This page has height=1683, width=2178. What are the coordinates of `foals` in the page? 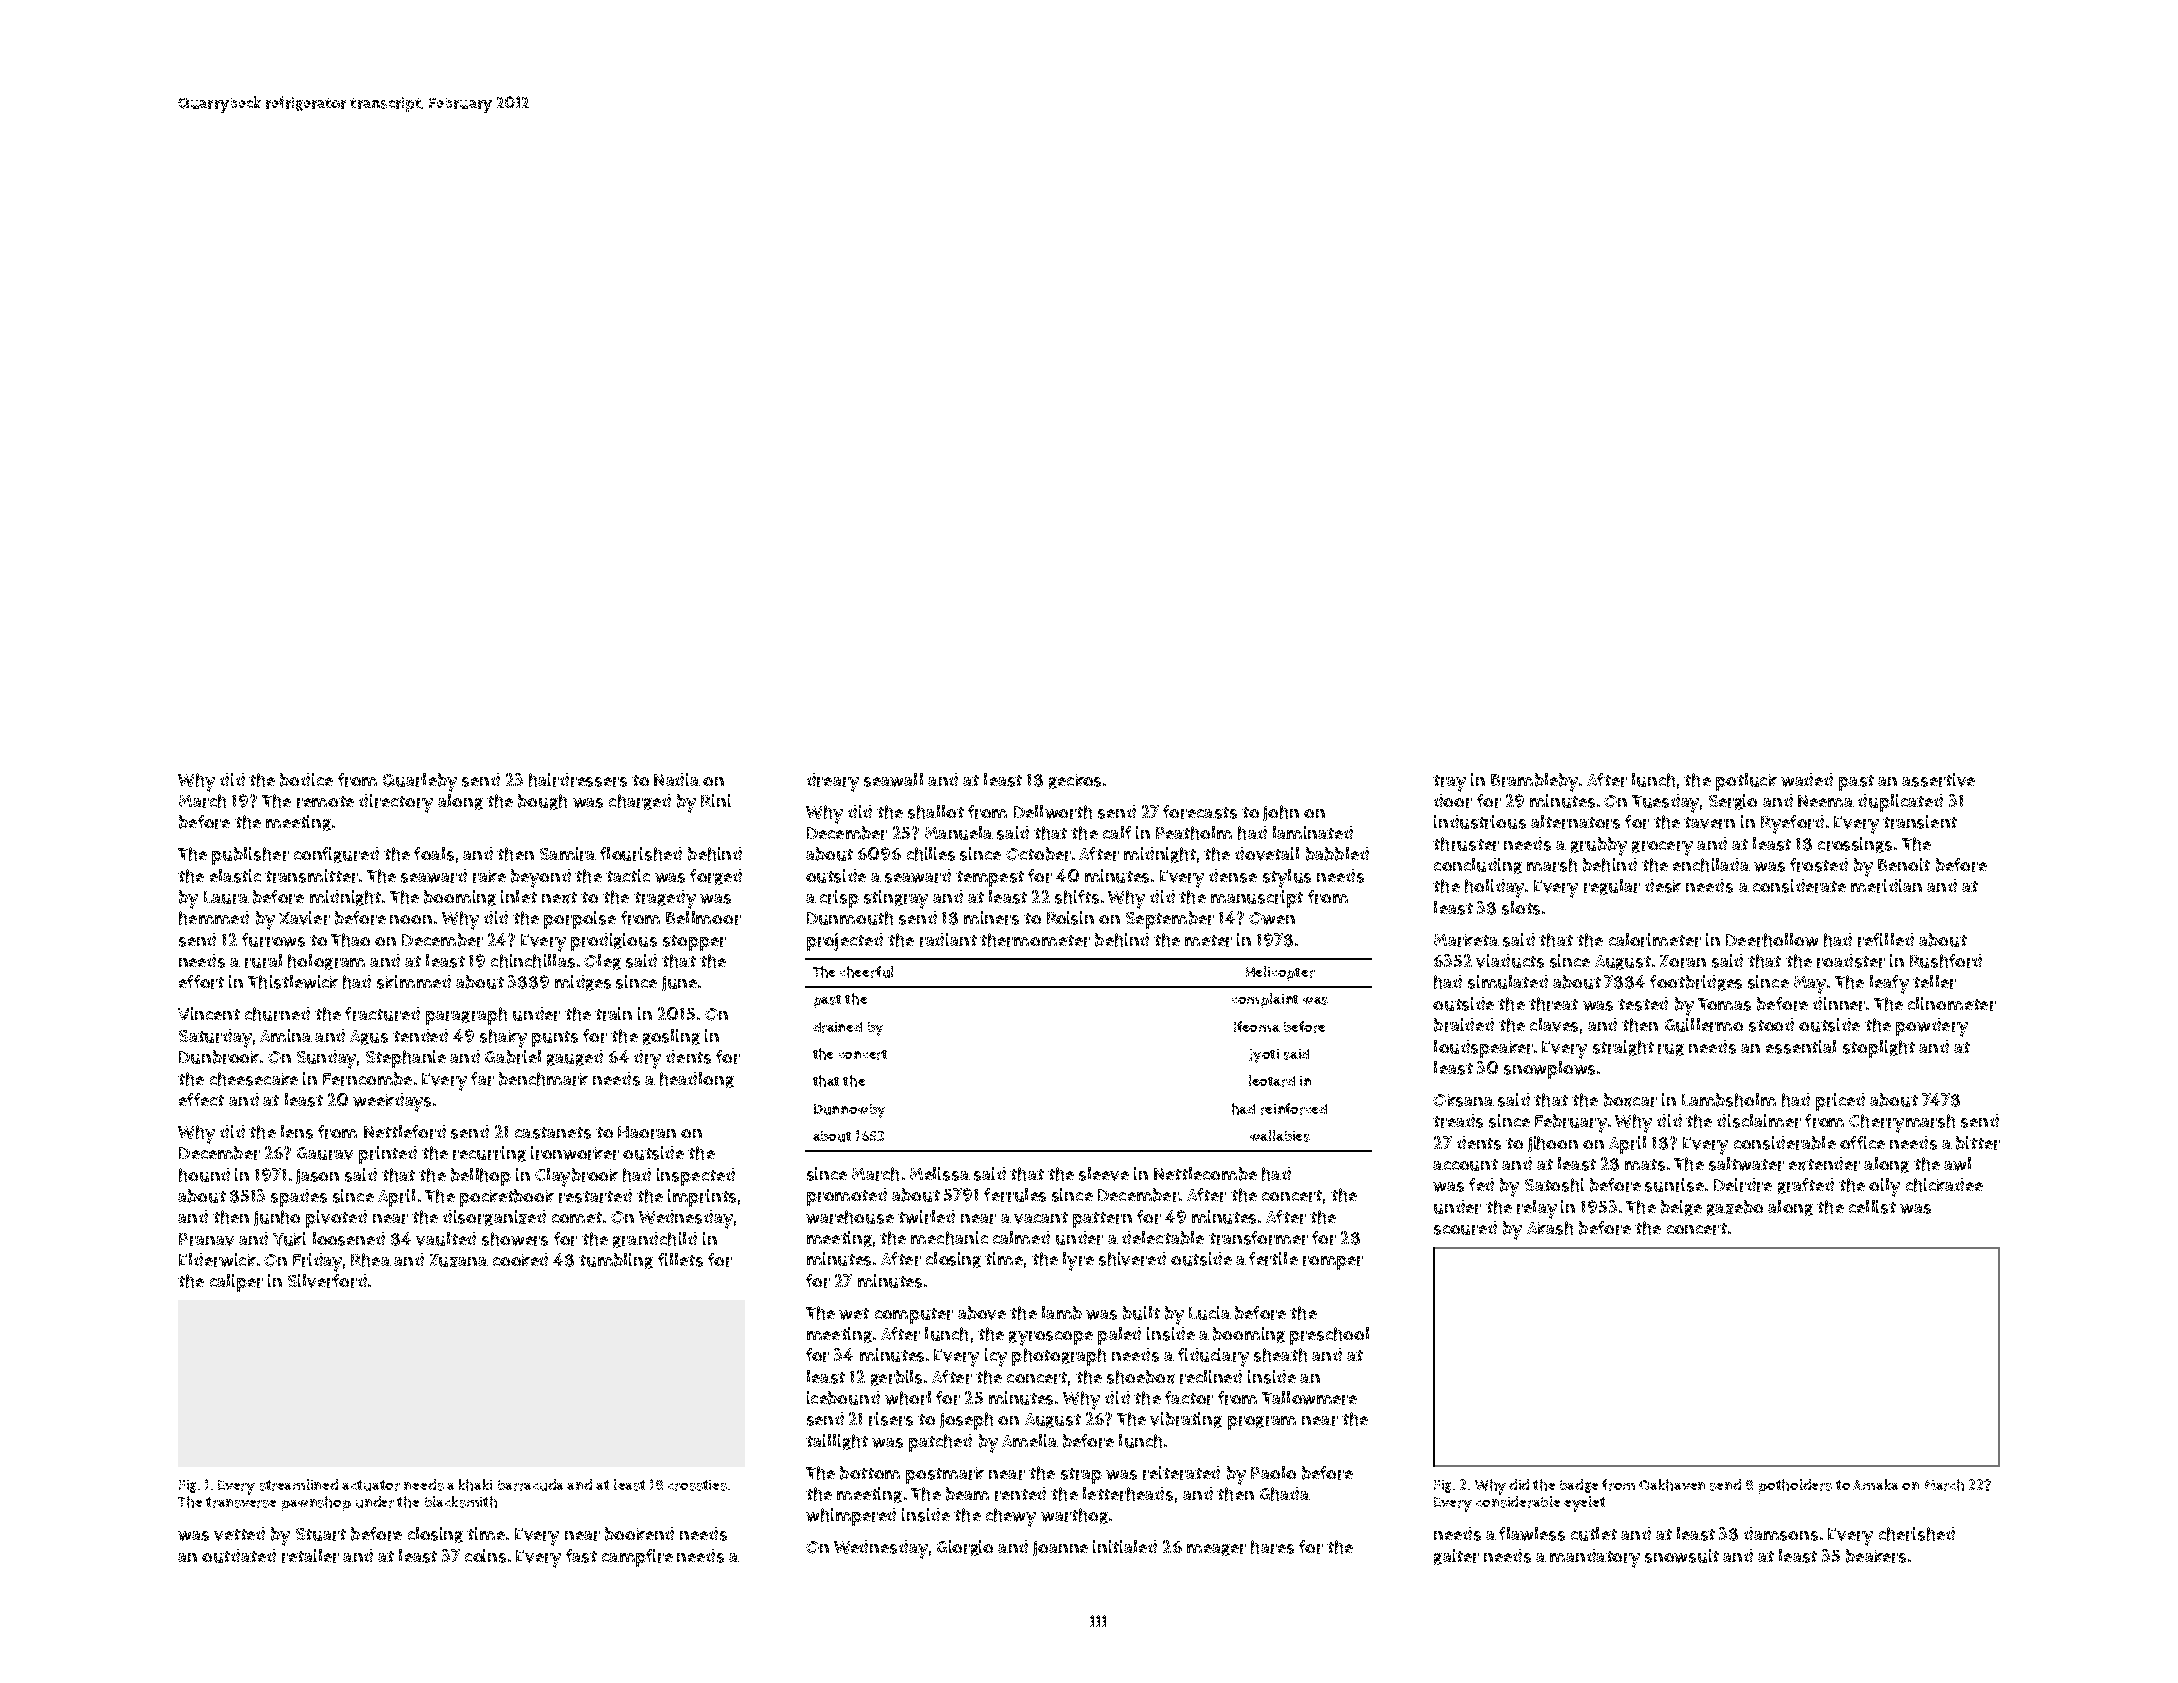 It's located at (434, 854).
